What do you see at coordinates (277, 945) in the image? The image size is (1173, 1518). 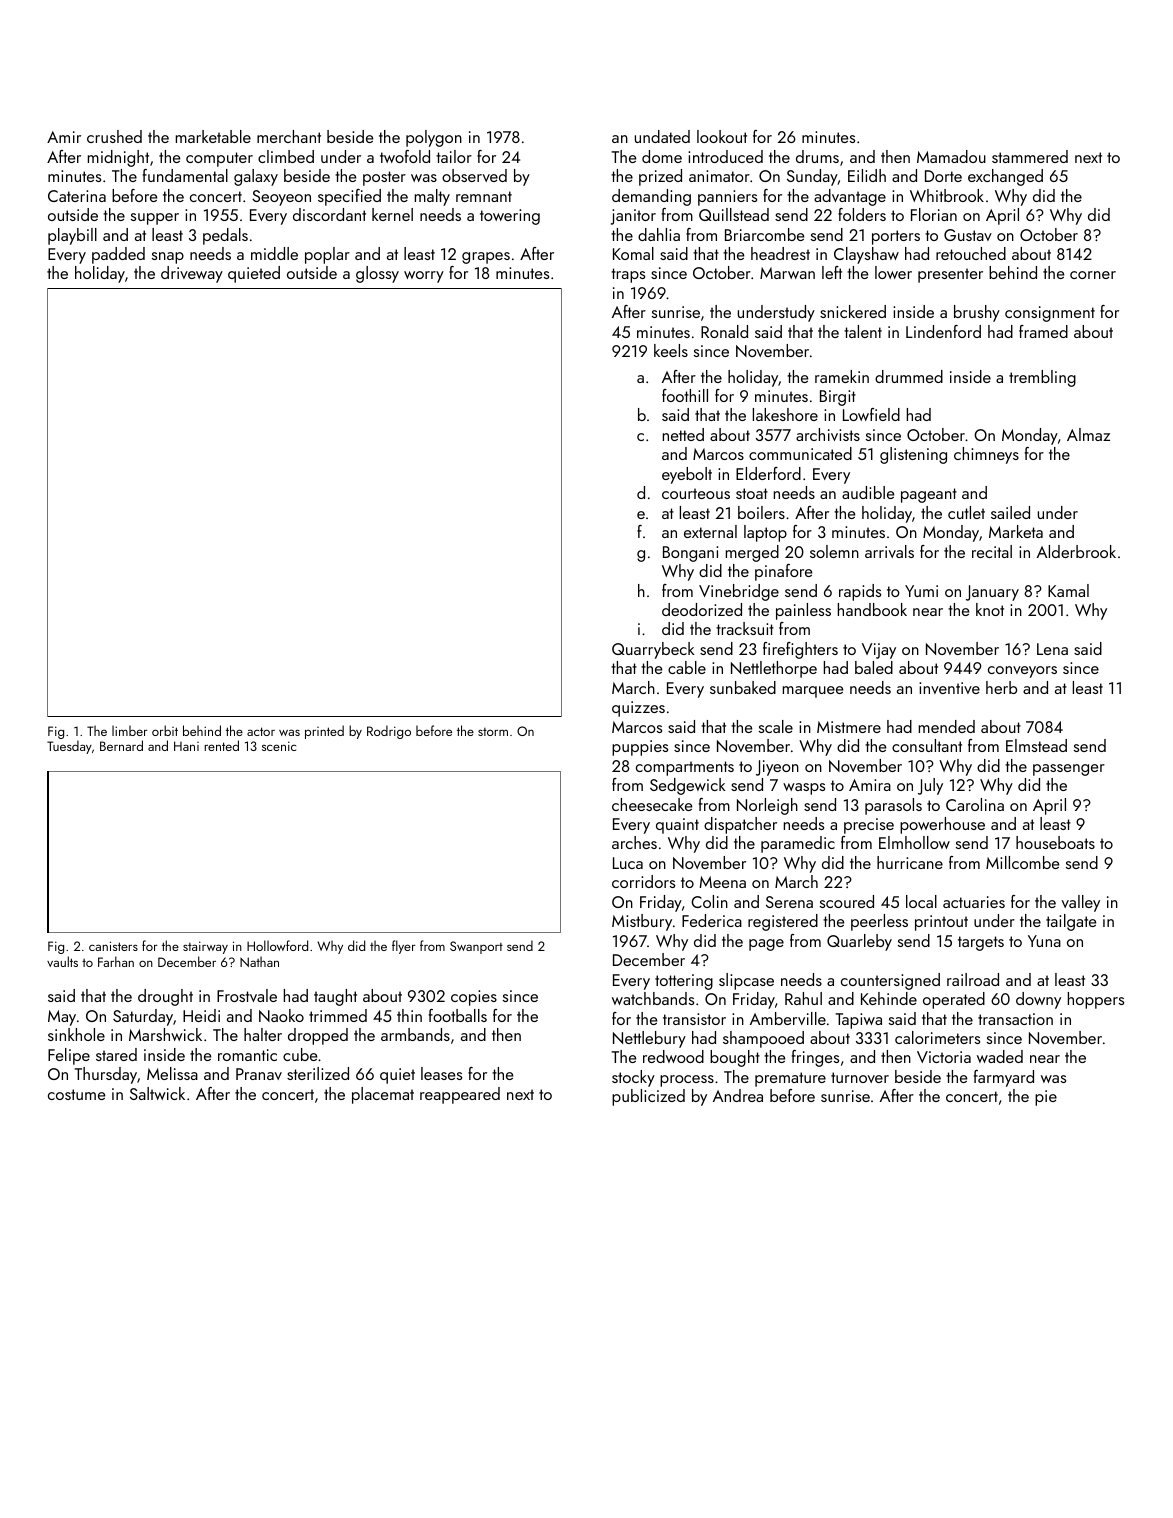 I see `Hollowford` at bounding box center [277, 945].
